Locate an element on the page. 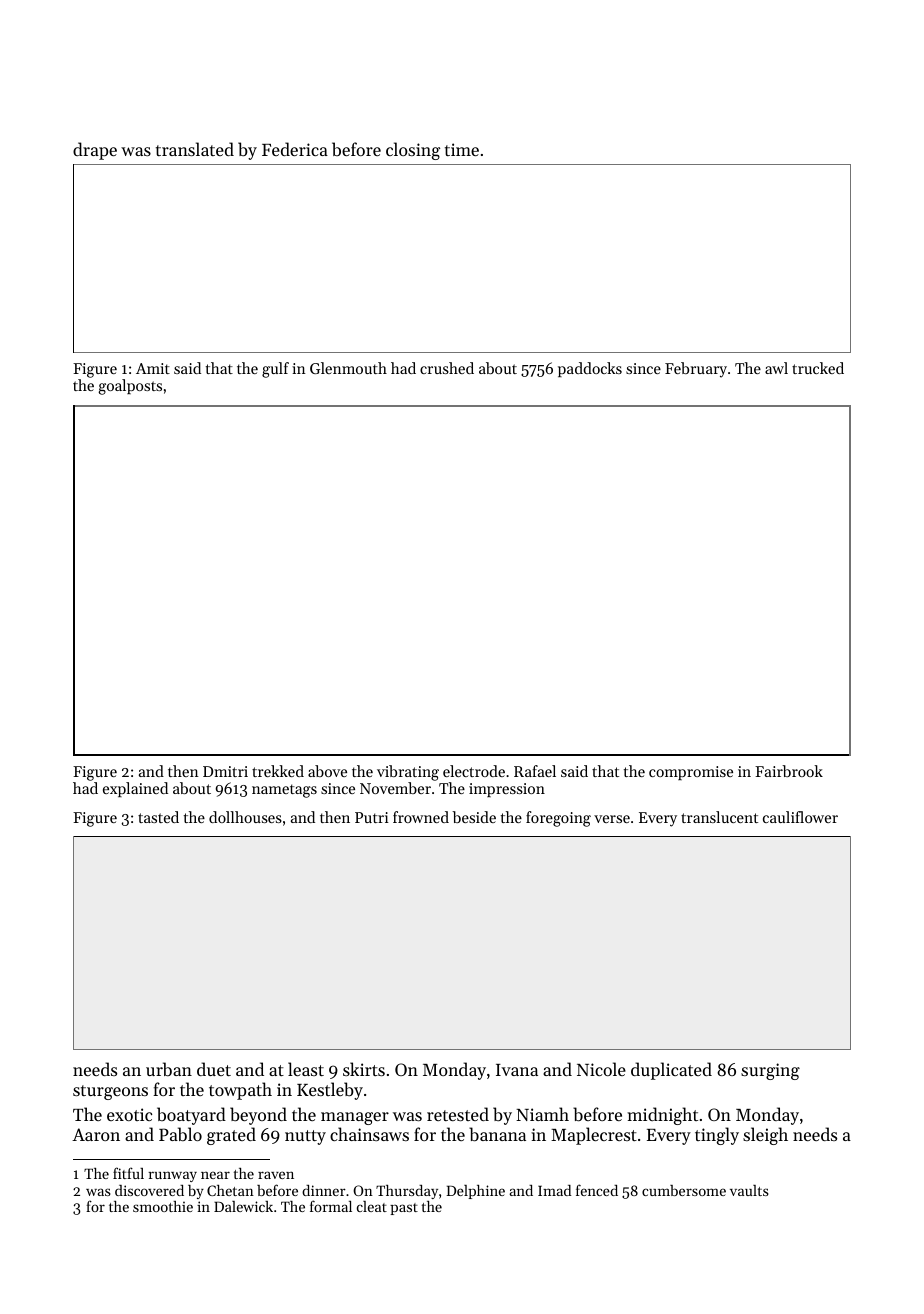 The height and width of the document is (1314, 924). Rafael is located at coordinates (535, 771).
